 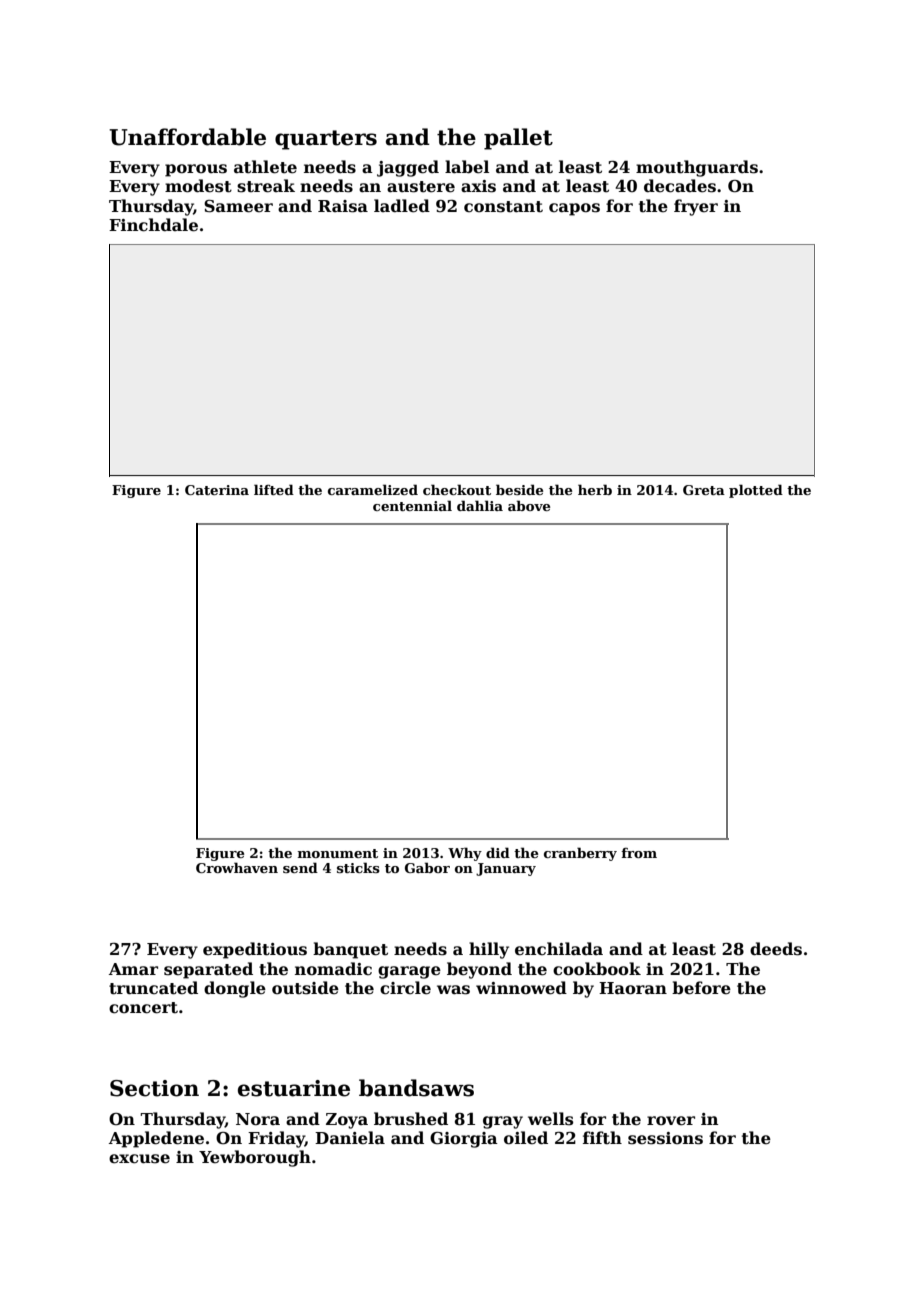 What do you see at coordinates (639, 853) in the screenshot?
I see `from` at bounding box center [639, 853].
